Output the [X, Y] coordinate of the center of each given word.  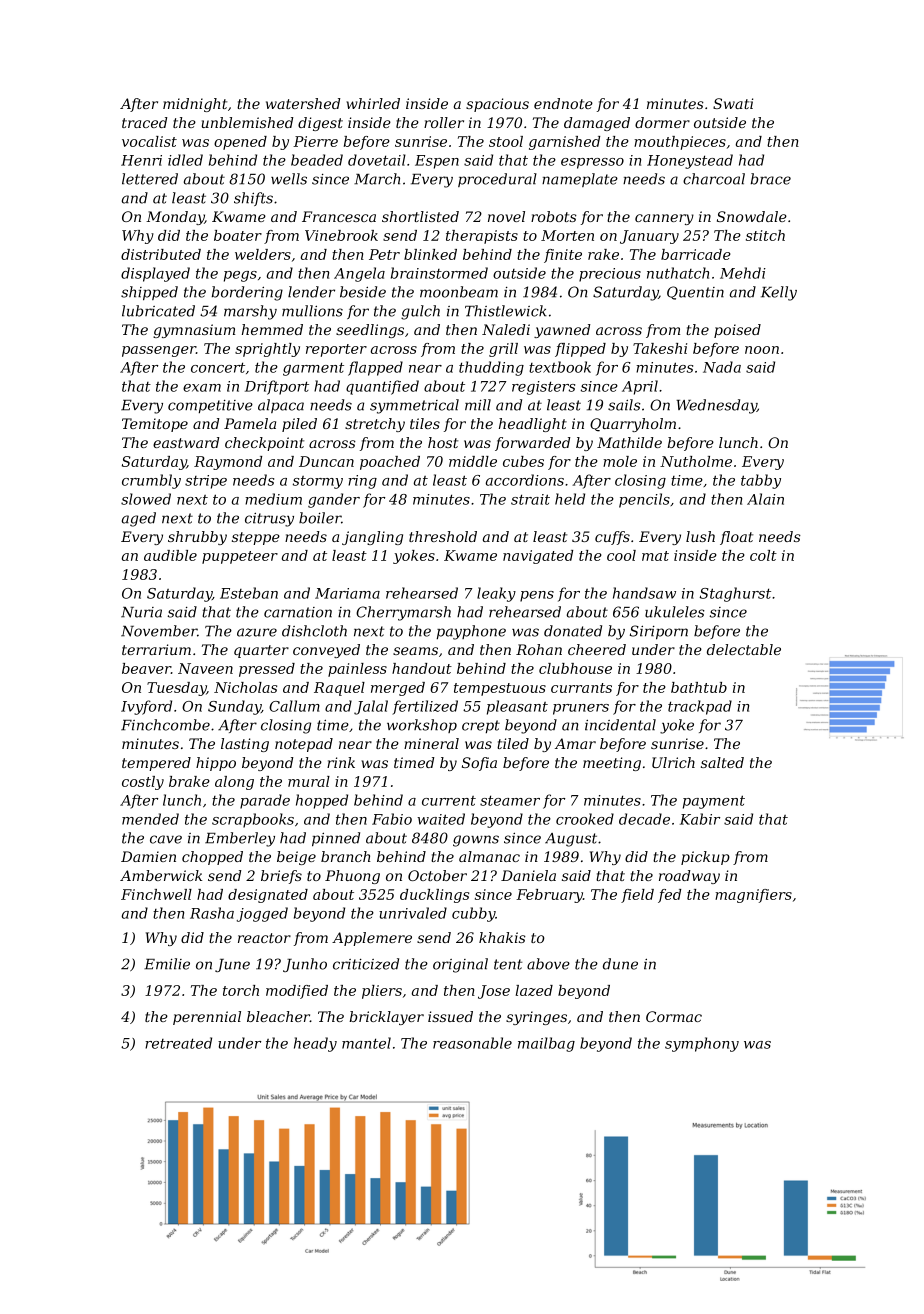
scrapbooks [253, 820]
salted [722, 762]
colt [763, 555]
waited [441, 819]
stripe [206, 482]
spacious [497, 105]
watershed [303, 103]
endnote [563, 103]
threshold [443, 536]
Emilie [167, 964]
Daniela [528, 875]
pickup [705, 858]
